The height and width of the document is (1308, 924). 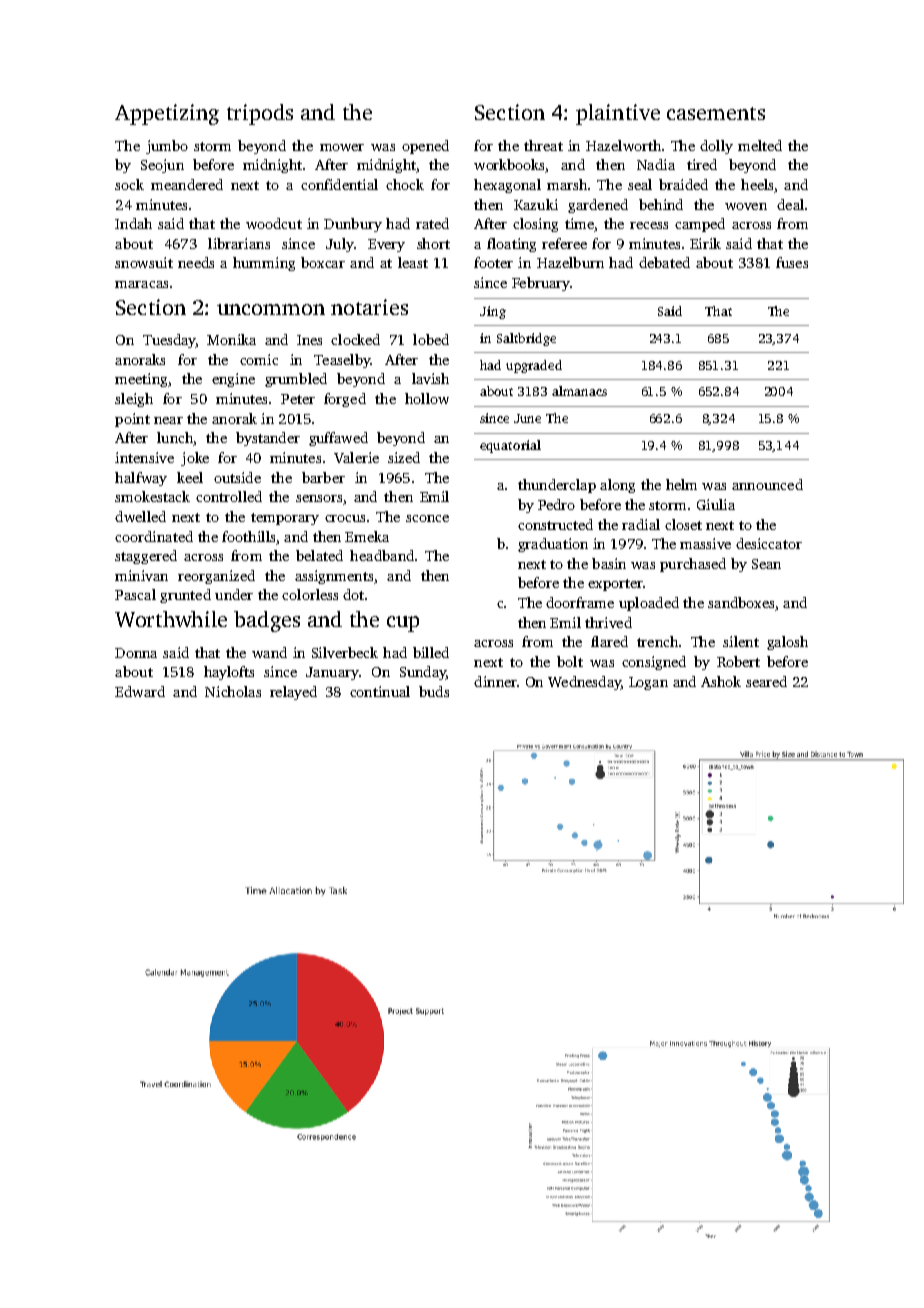 I want to click on Logan, so click(x=648, y=683).
